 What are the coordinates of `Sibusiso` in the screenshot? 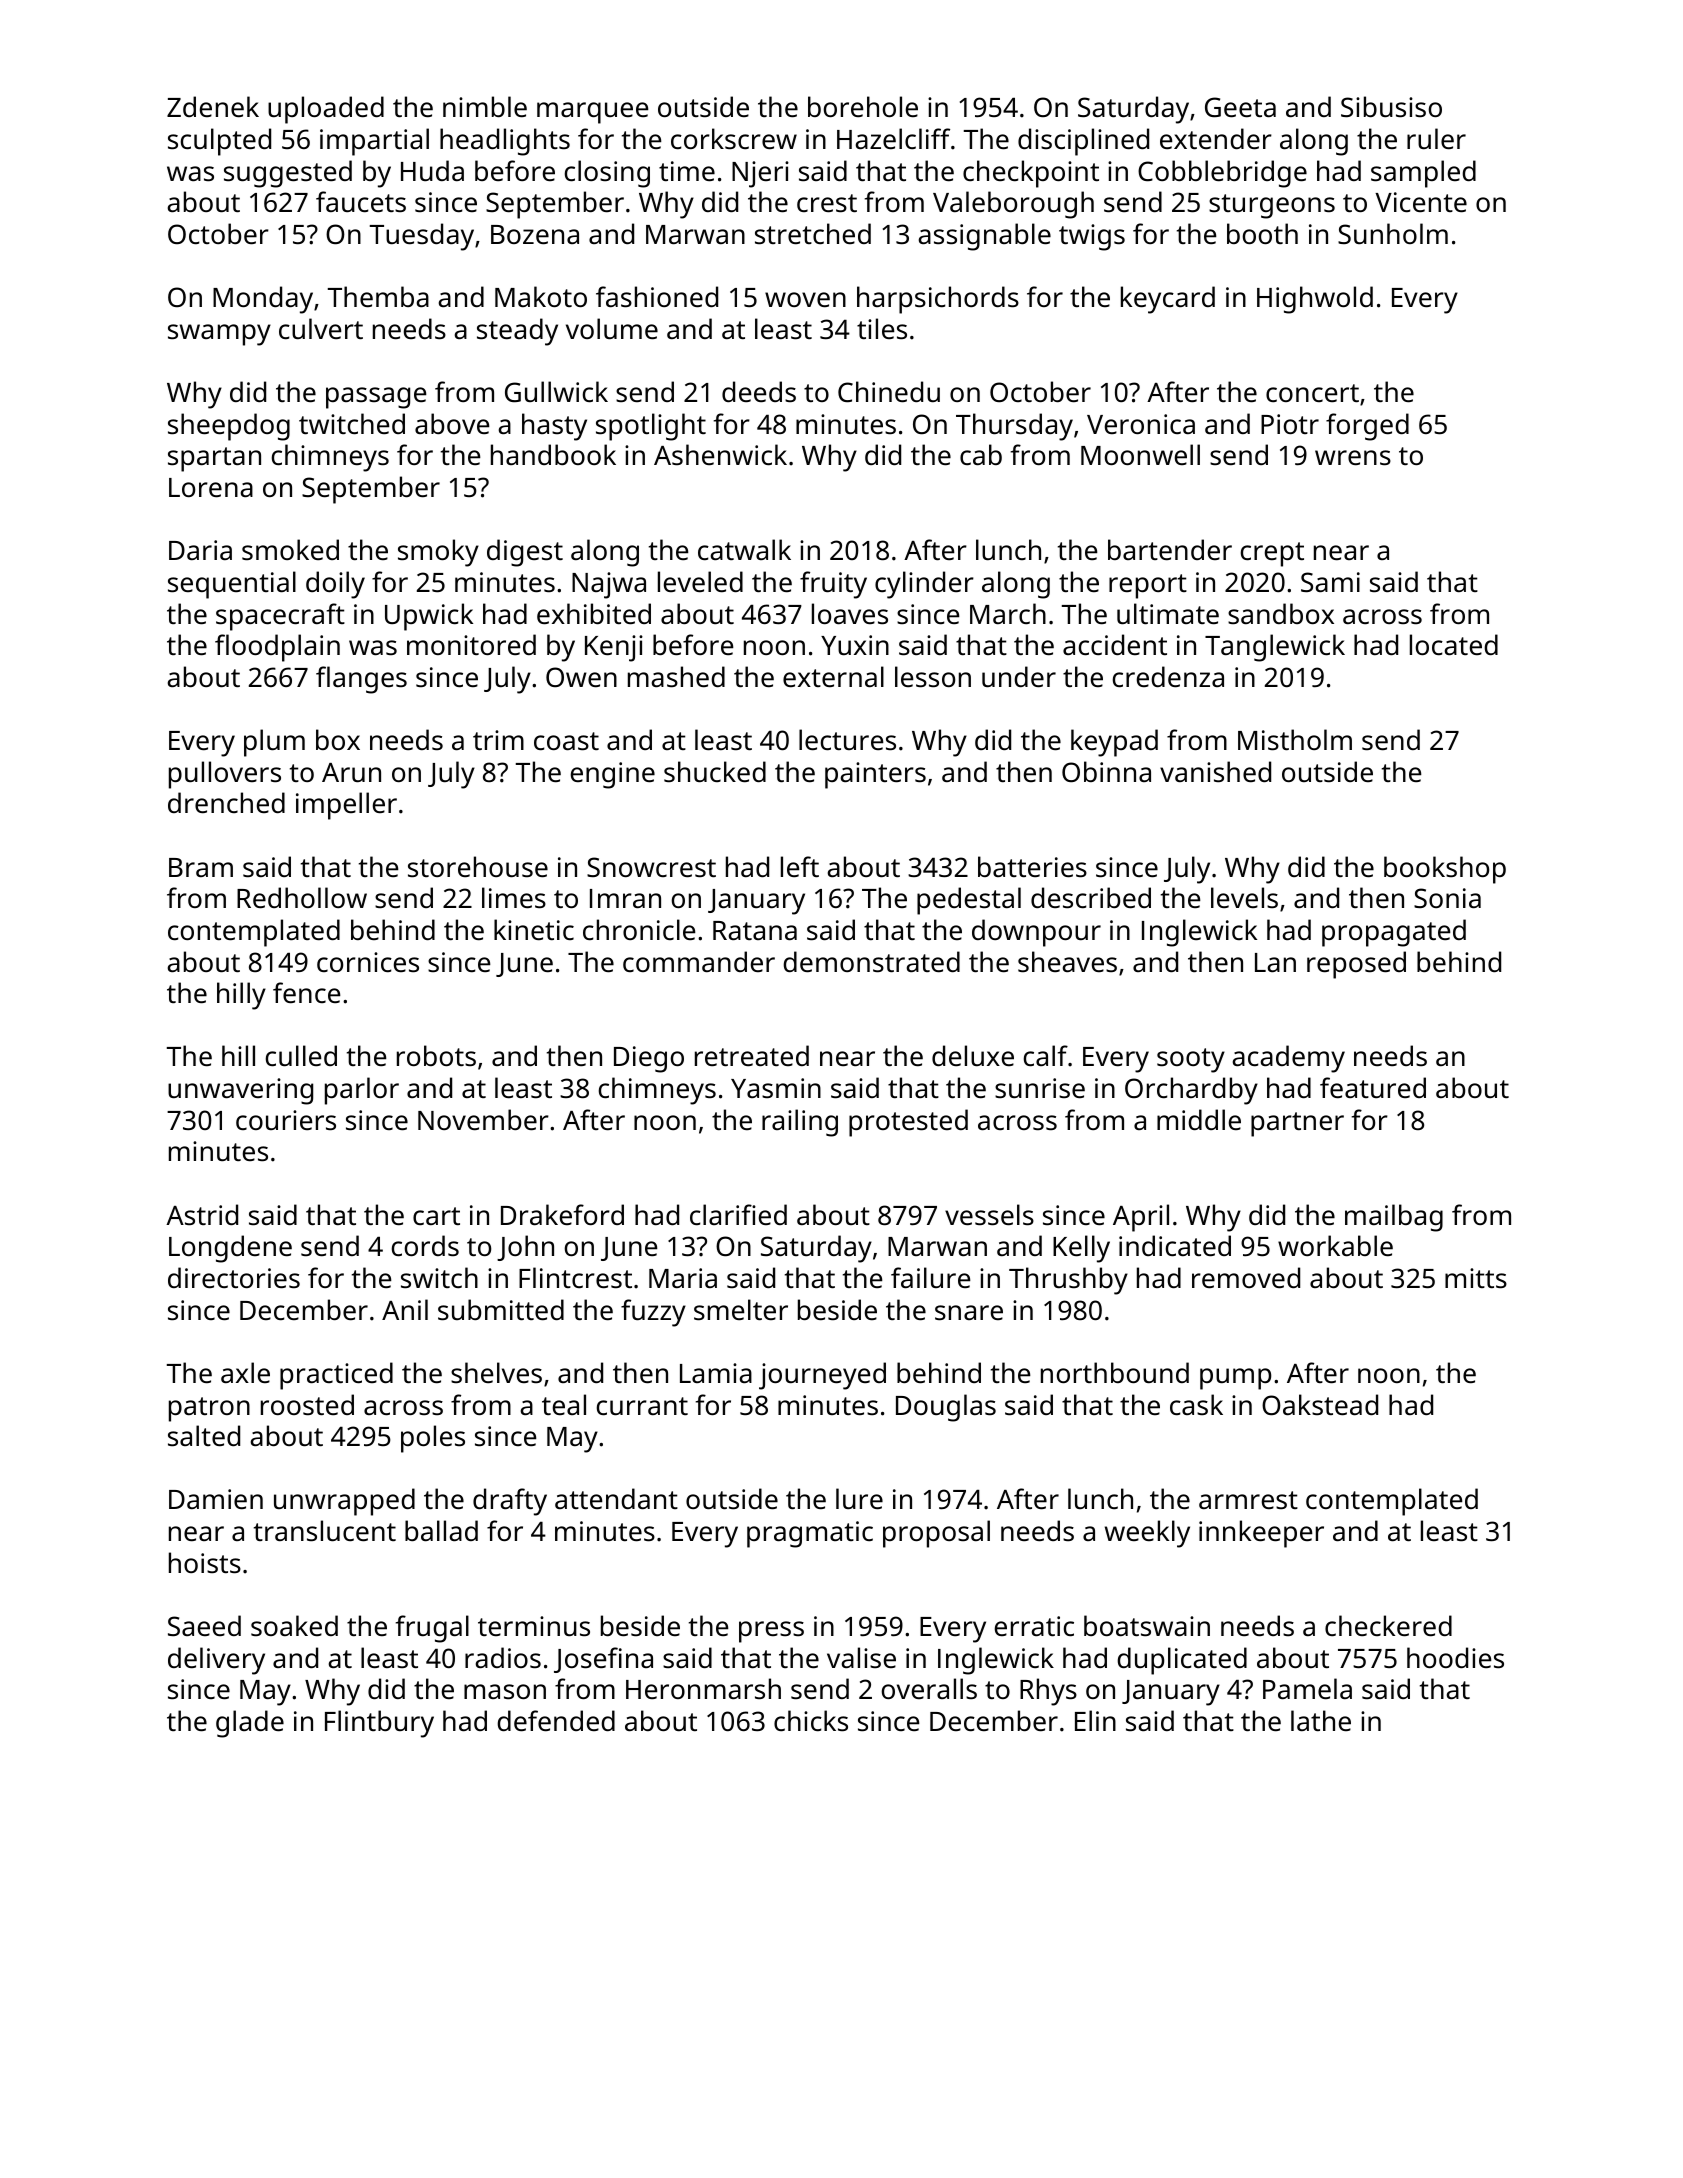 It's located at (1391, 107).
